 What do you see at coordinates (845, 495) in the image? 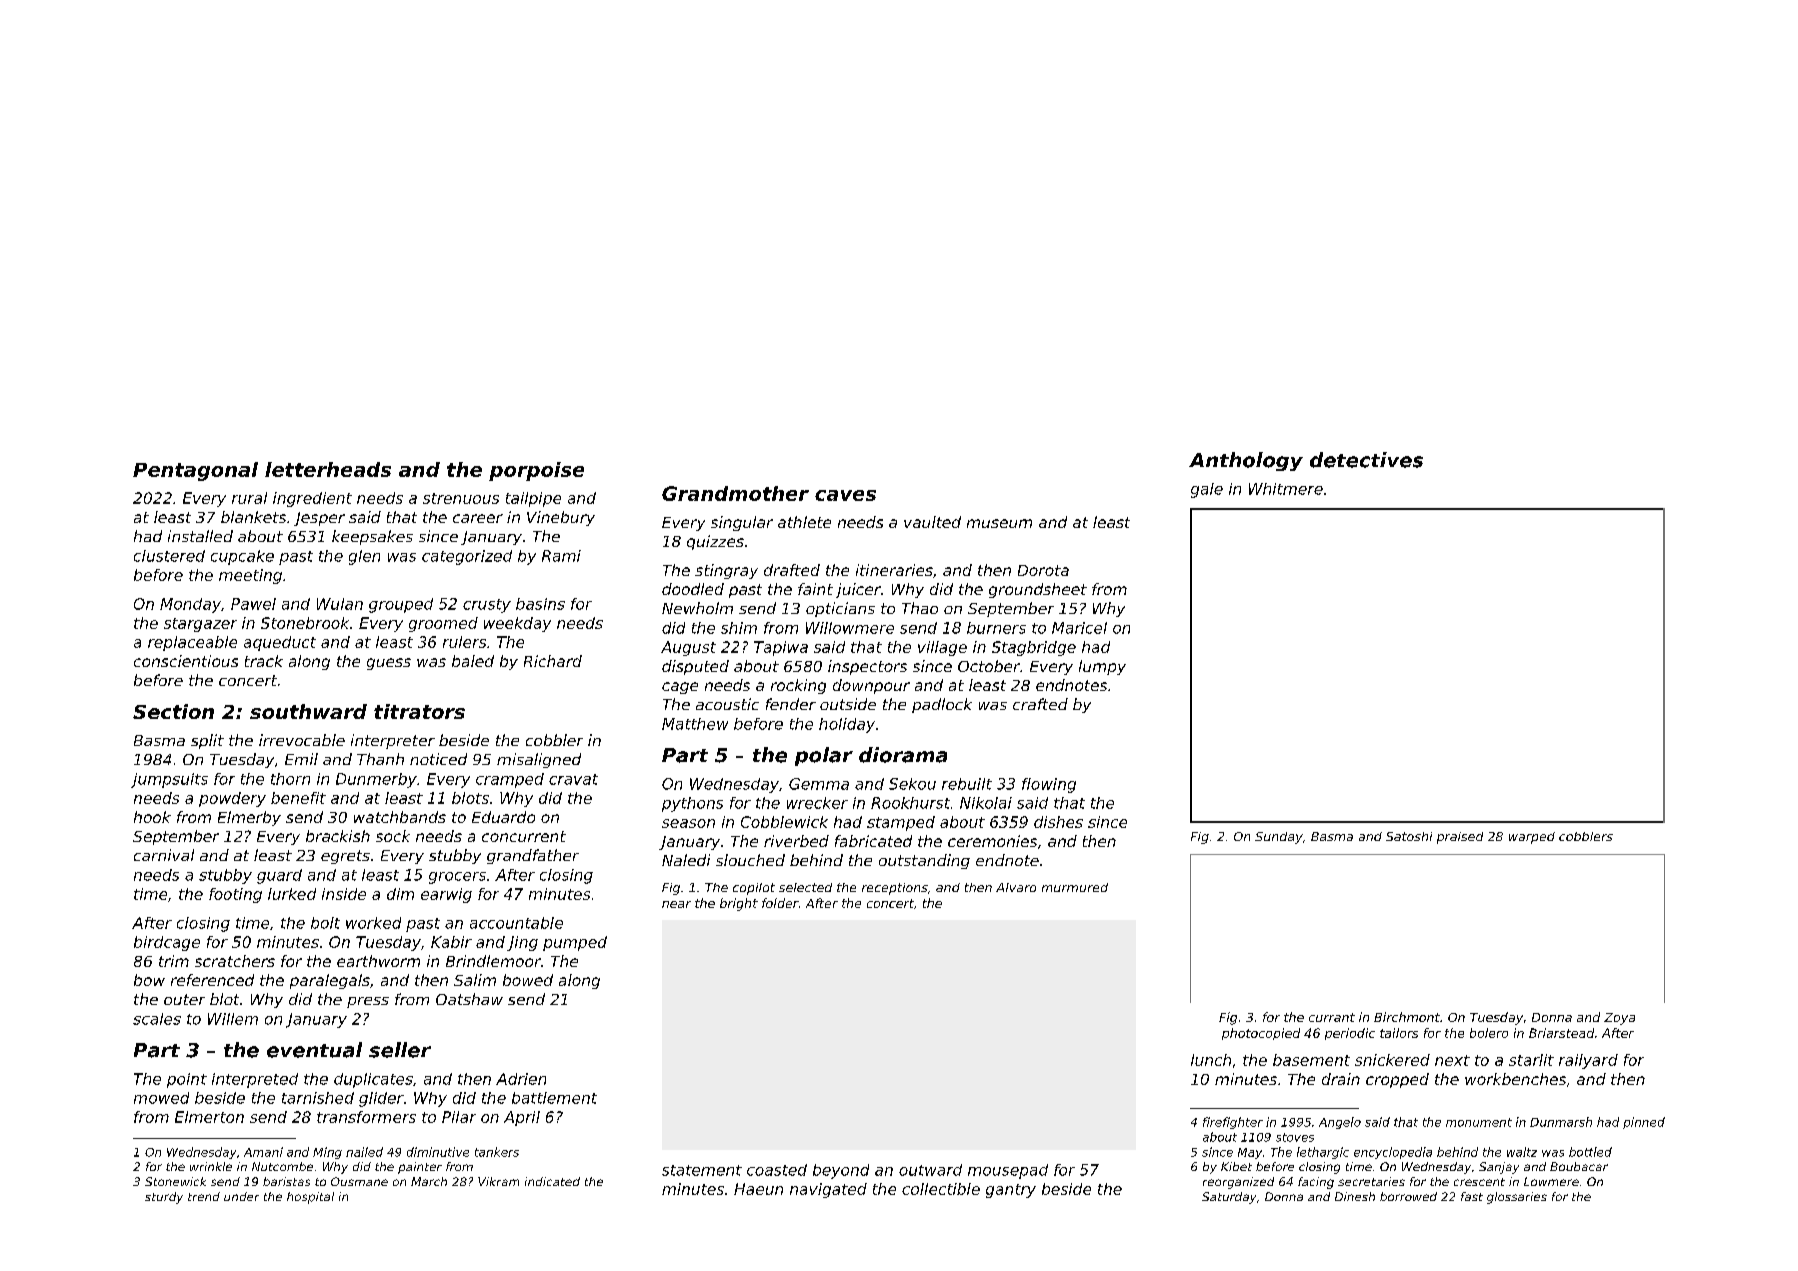
I see `caves` at bounding box center [845, 495].
